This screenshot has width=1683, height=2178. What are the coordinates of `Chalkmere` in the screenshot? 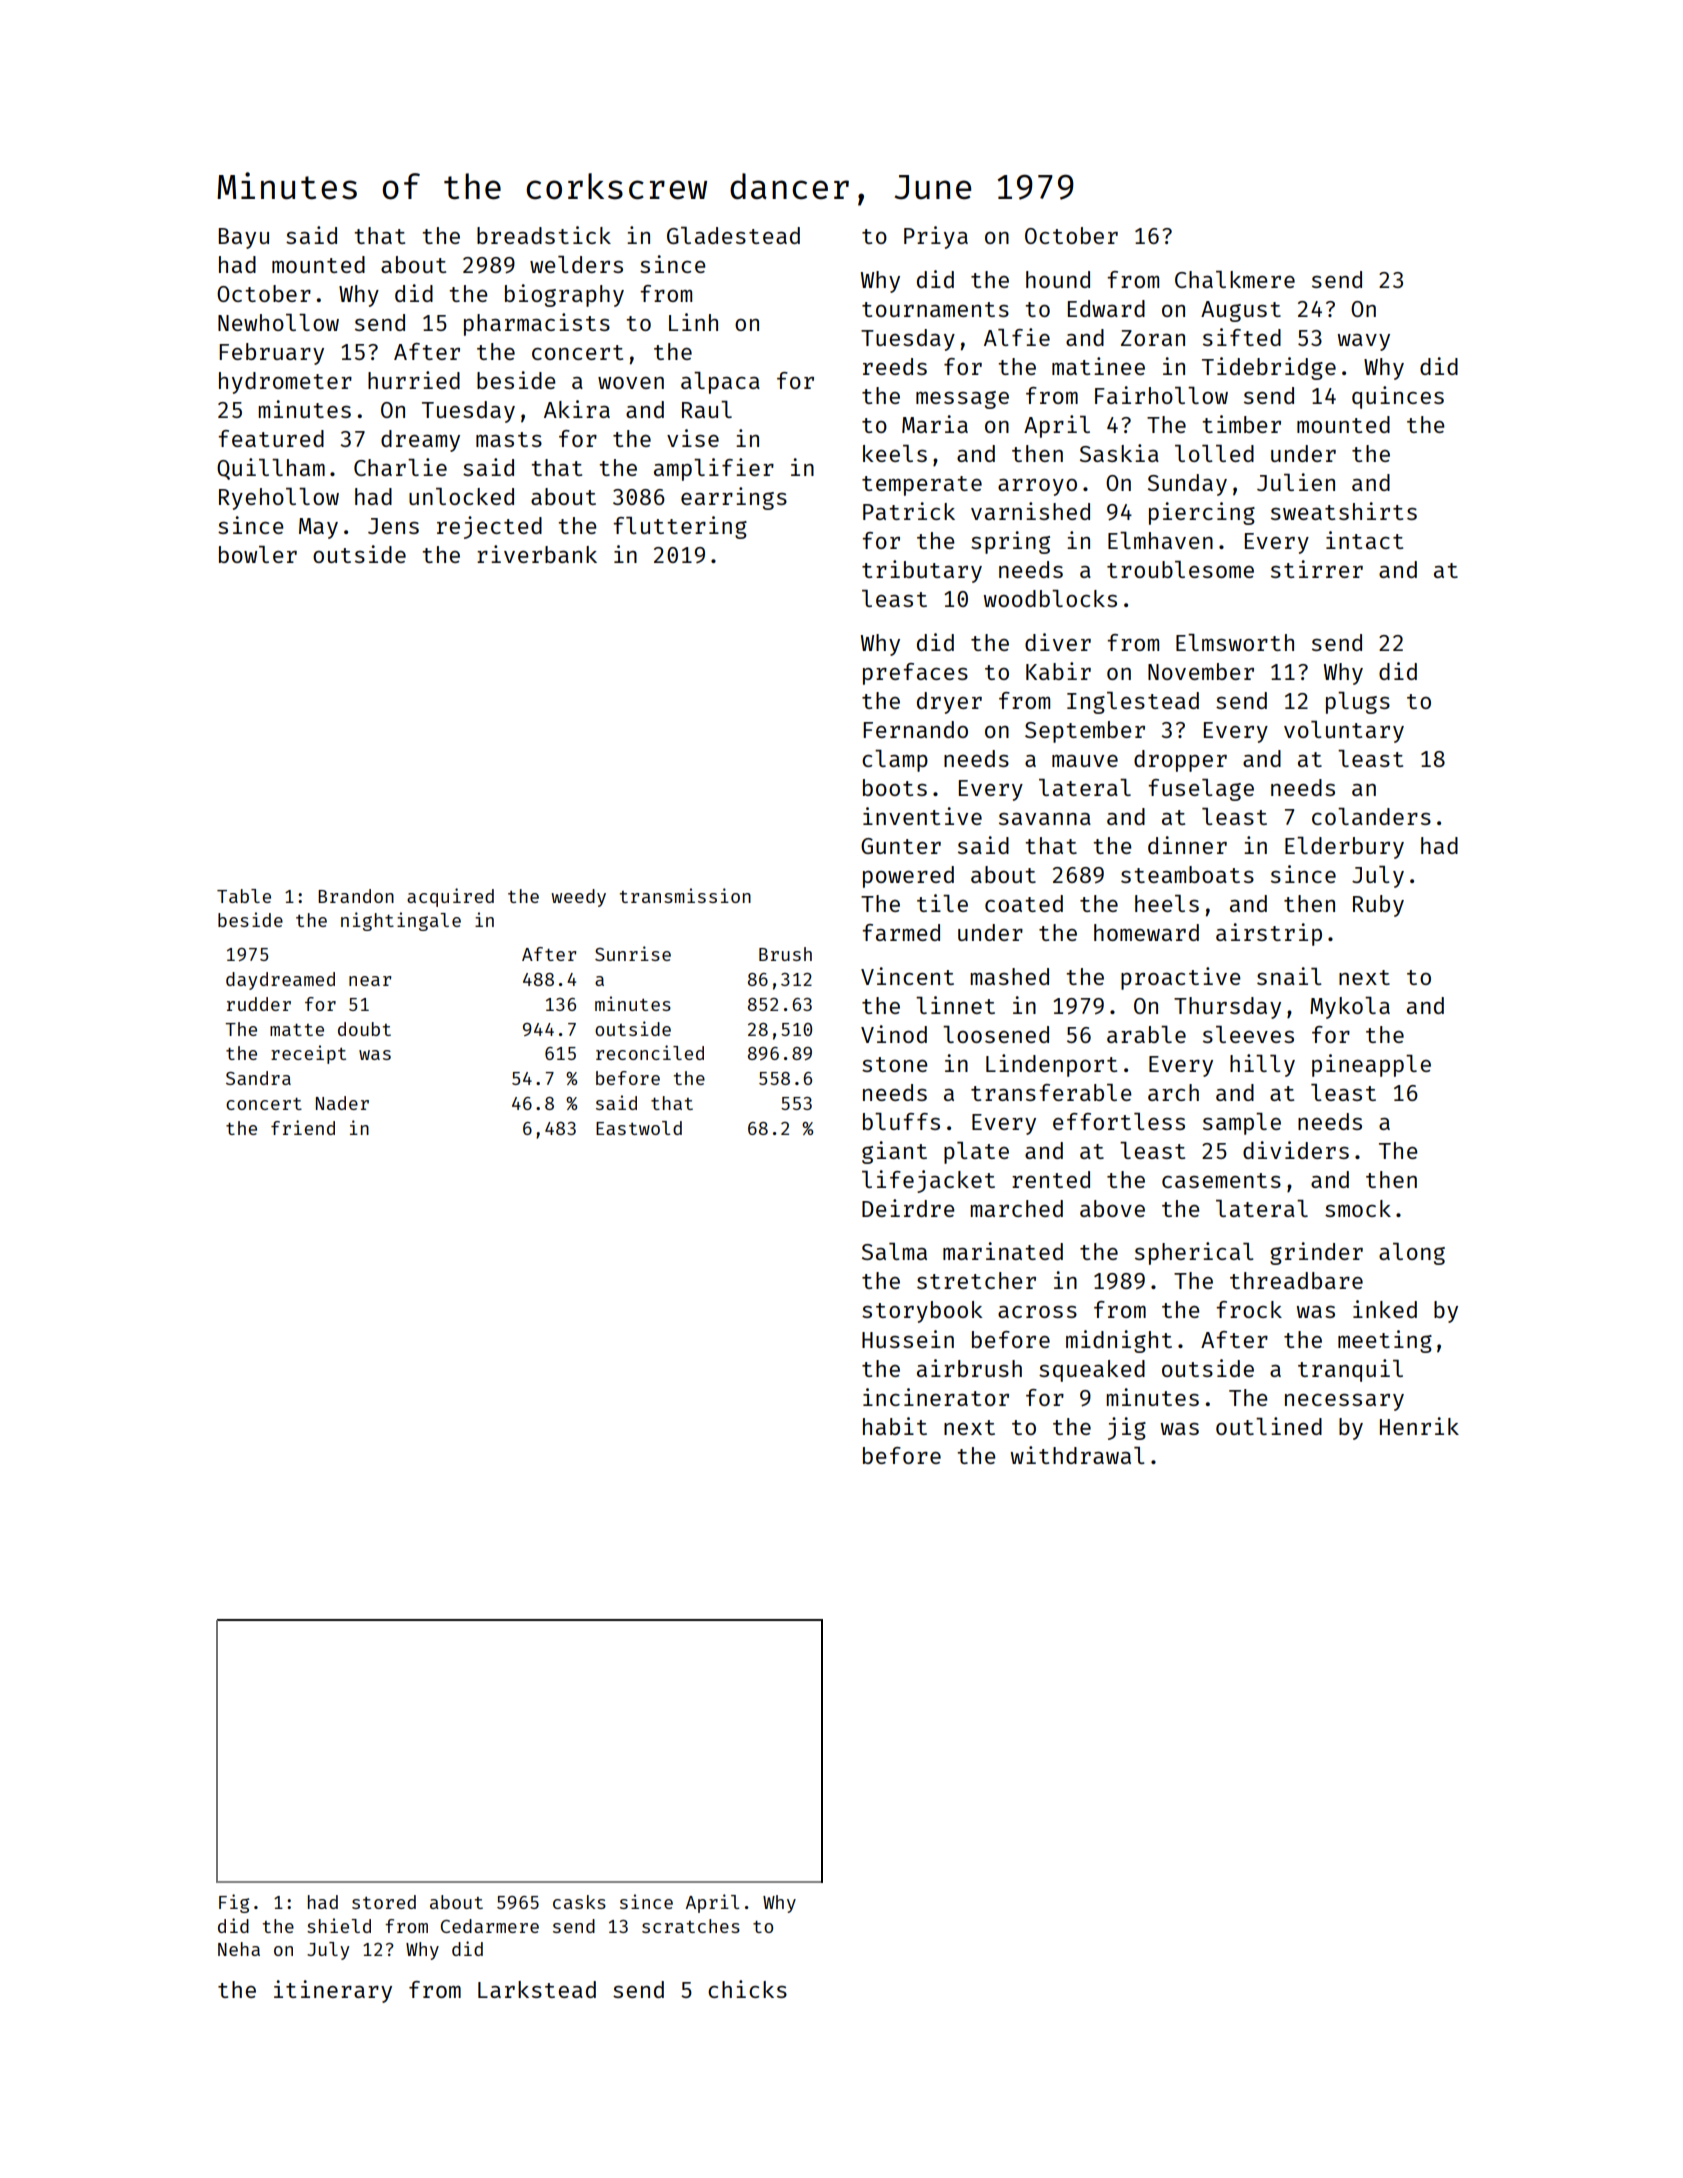 It's located at (1235, 279).
